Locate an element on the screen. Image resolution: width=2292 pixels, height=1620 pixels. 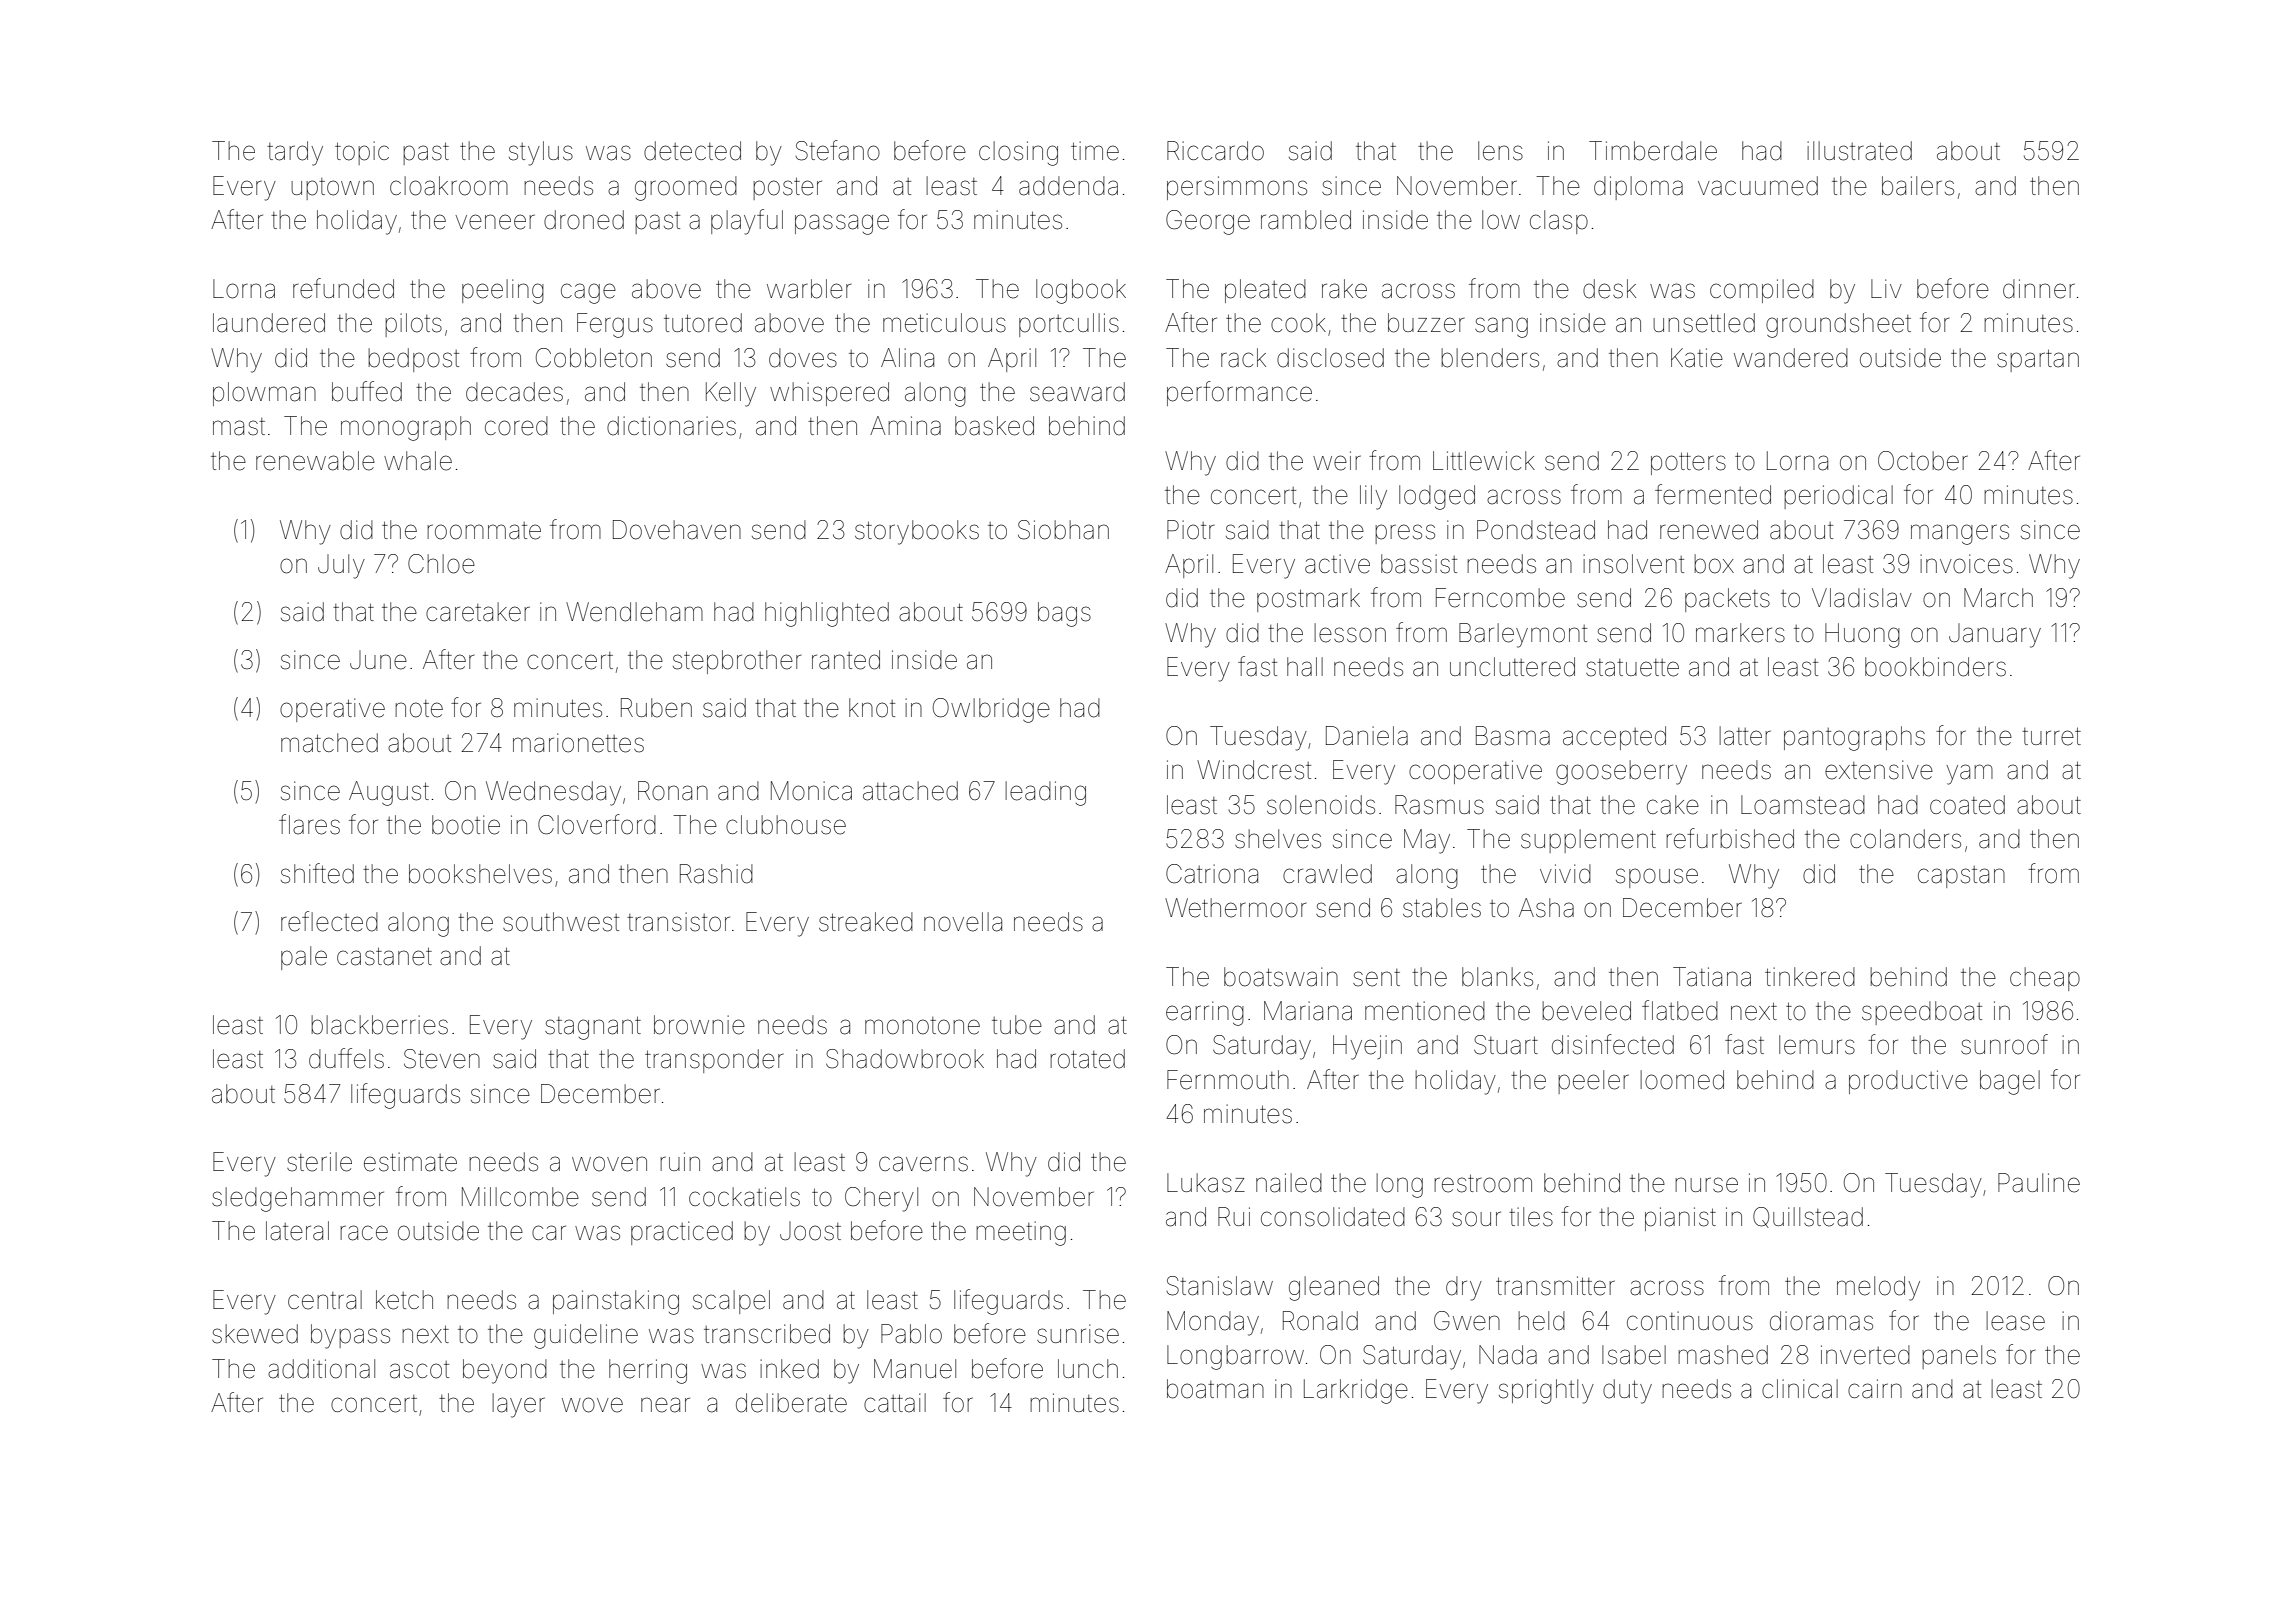
streaked is located at coordinates (866, 922).
